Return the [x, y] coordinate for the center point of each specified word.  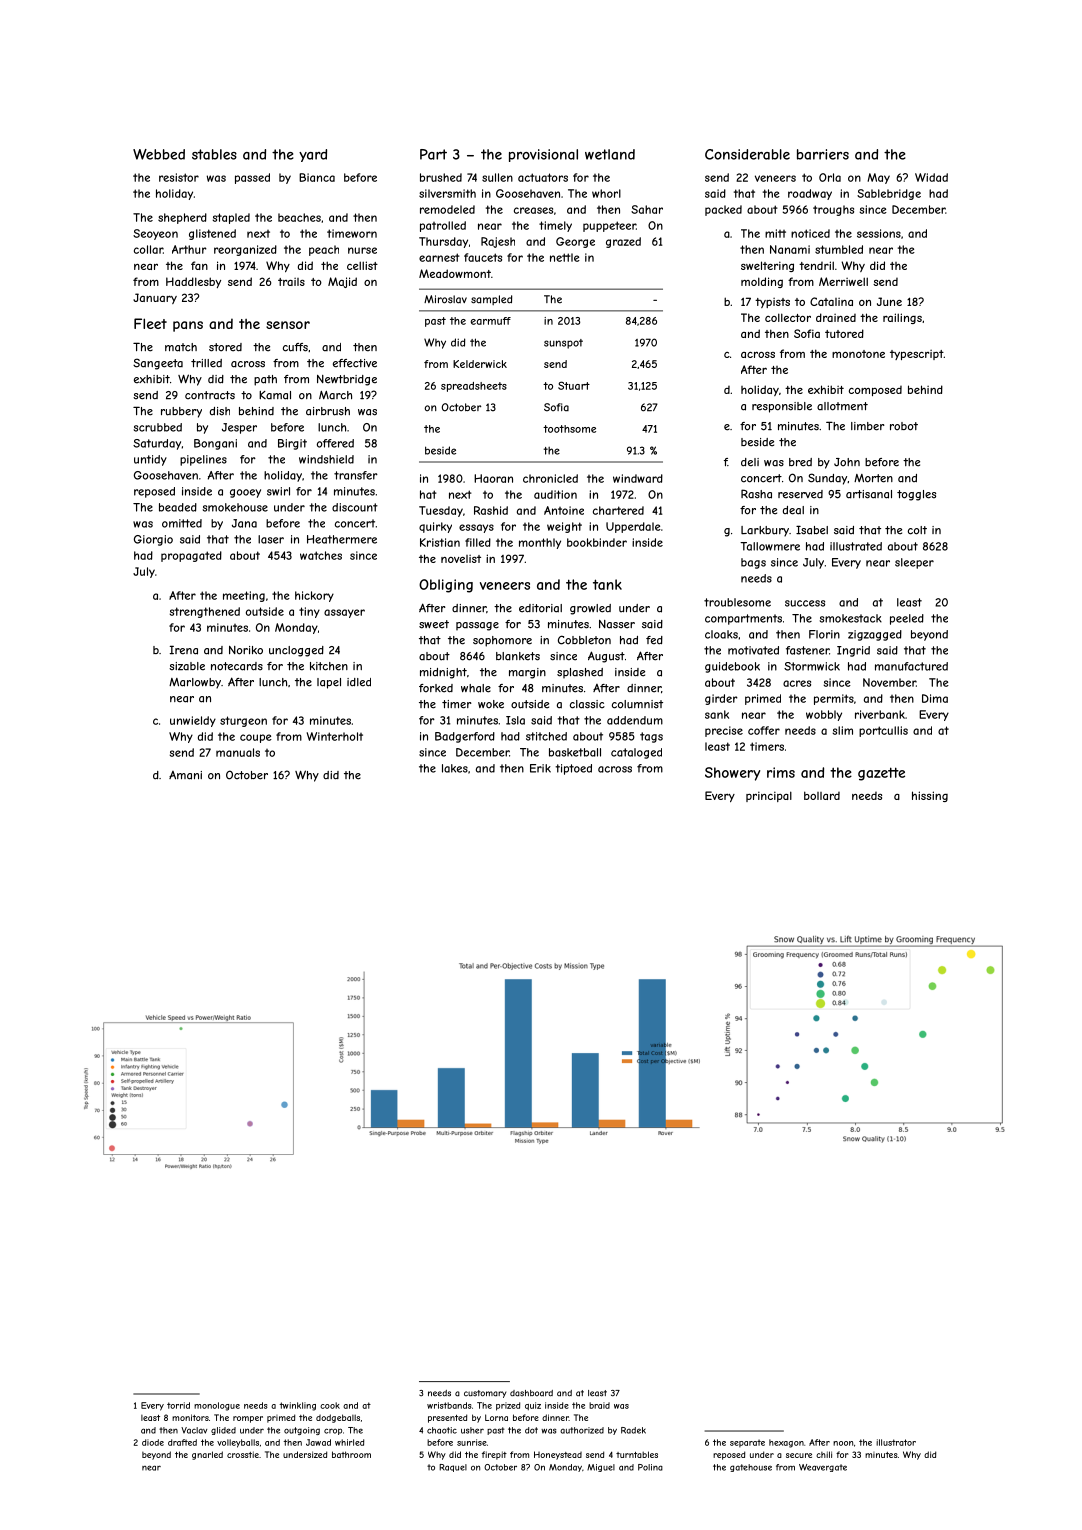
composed [875, 391]
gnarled [207, 1455]
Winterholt [335, 736]
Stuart [574, 385]
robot [904, 426]
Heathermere [342, 539]
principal [769, 796]
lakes [455, 768]
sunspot [563, 344]
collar [148, 249]
